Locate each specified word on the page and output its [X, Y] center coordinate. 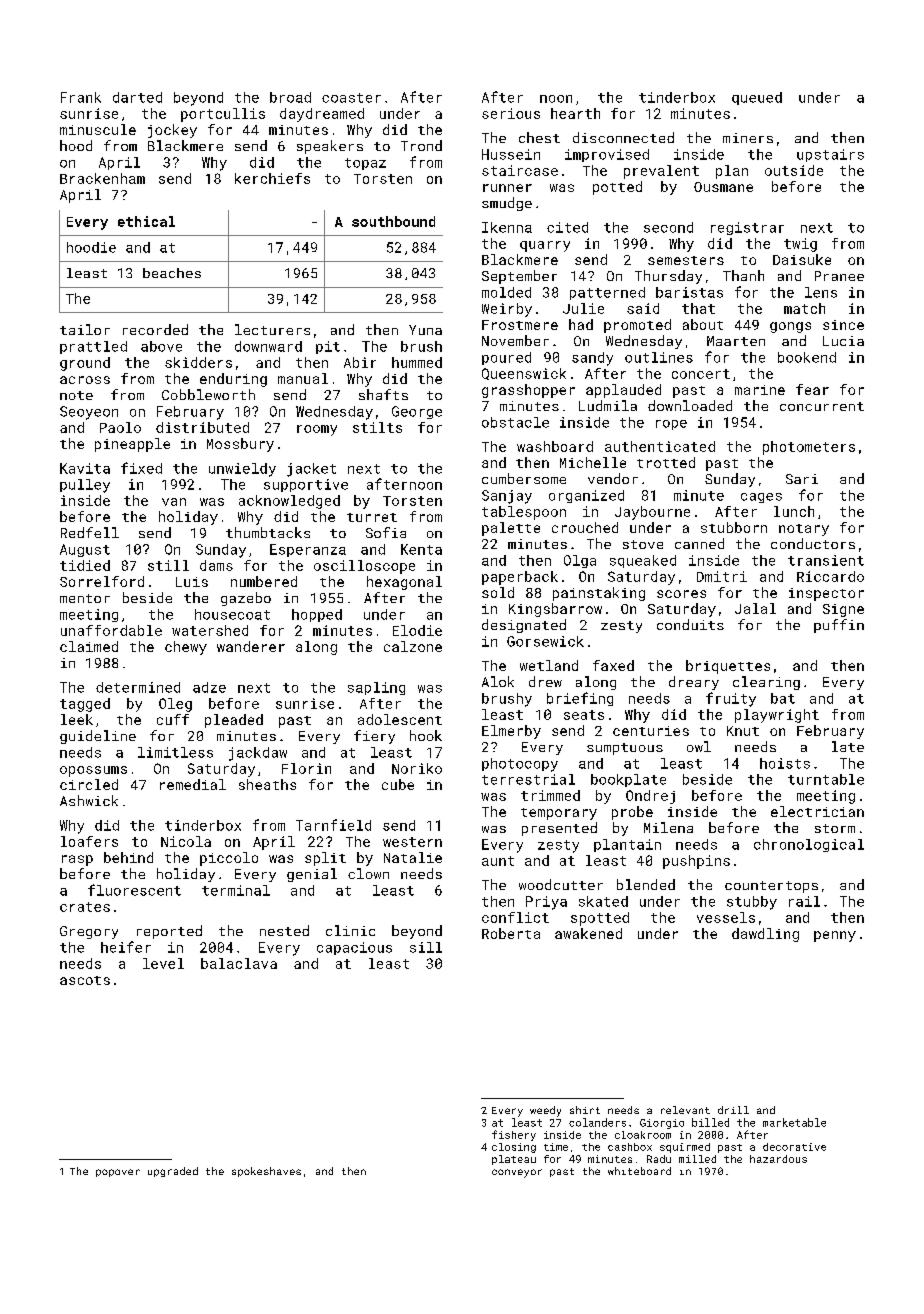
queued [757, 98]
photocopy [520, 765]
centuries [651, 731]
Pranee [839, 276]
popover [118, 1173]
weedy [545, 1111]
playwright [777, 716]
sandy [592, 359]
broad [290, 97]
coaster [351, 98]
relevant [685, 1110]
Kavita [85, 468]
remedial [193, 784]
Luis [192, 582]
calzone [413, 646]
